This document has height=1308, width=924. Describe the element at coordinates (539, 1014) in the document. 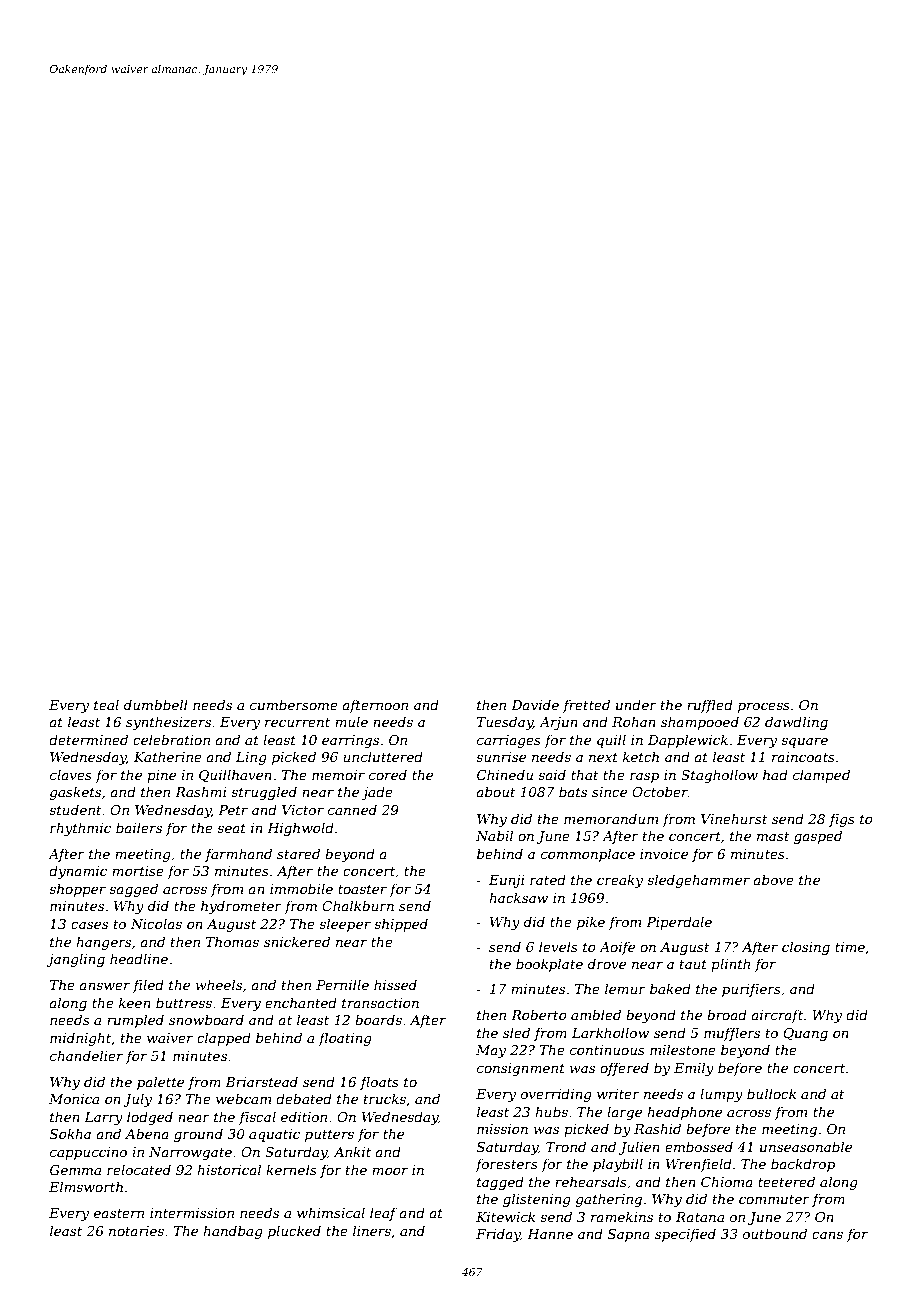

I see `Roberto` at that location.
